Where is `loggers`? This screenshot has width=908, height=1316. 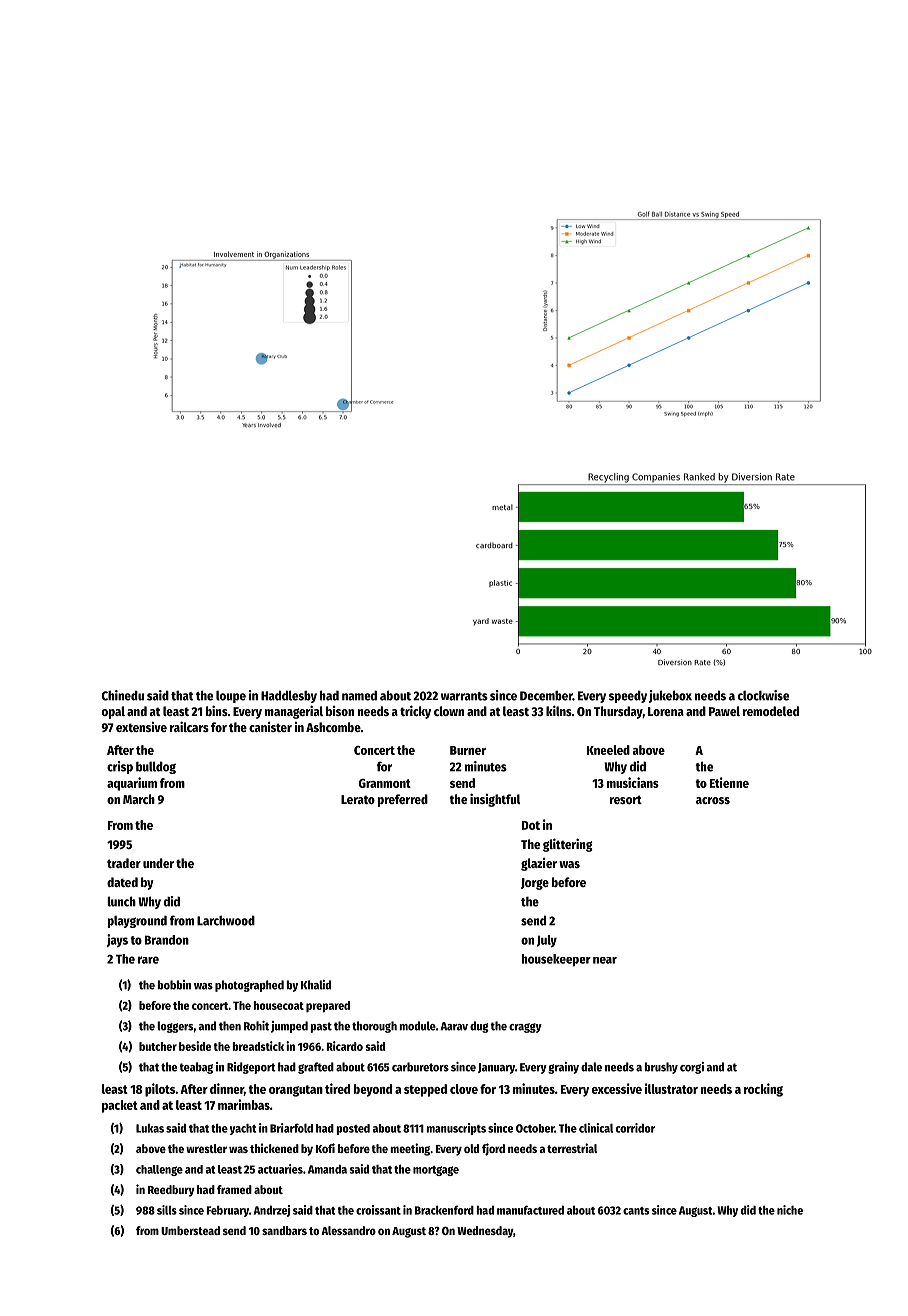
loggers is located at coordinates (175, 1027).
